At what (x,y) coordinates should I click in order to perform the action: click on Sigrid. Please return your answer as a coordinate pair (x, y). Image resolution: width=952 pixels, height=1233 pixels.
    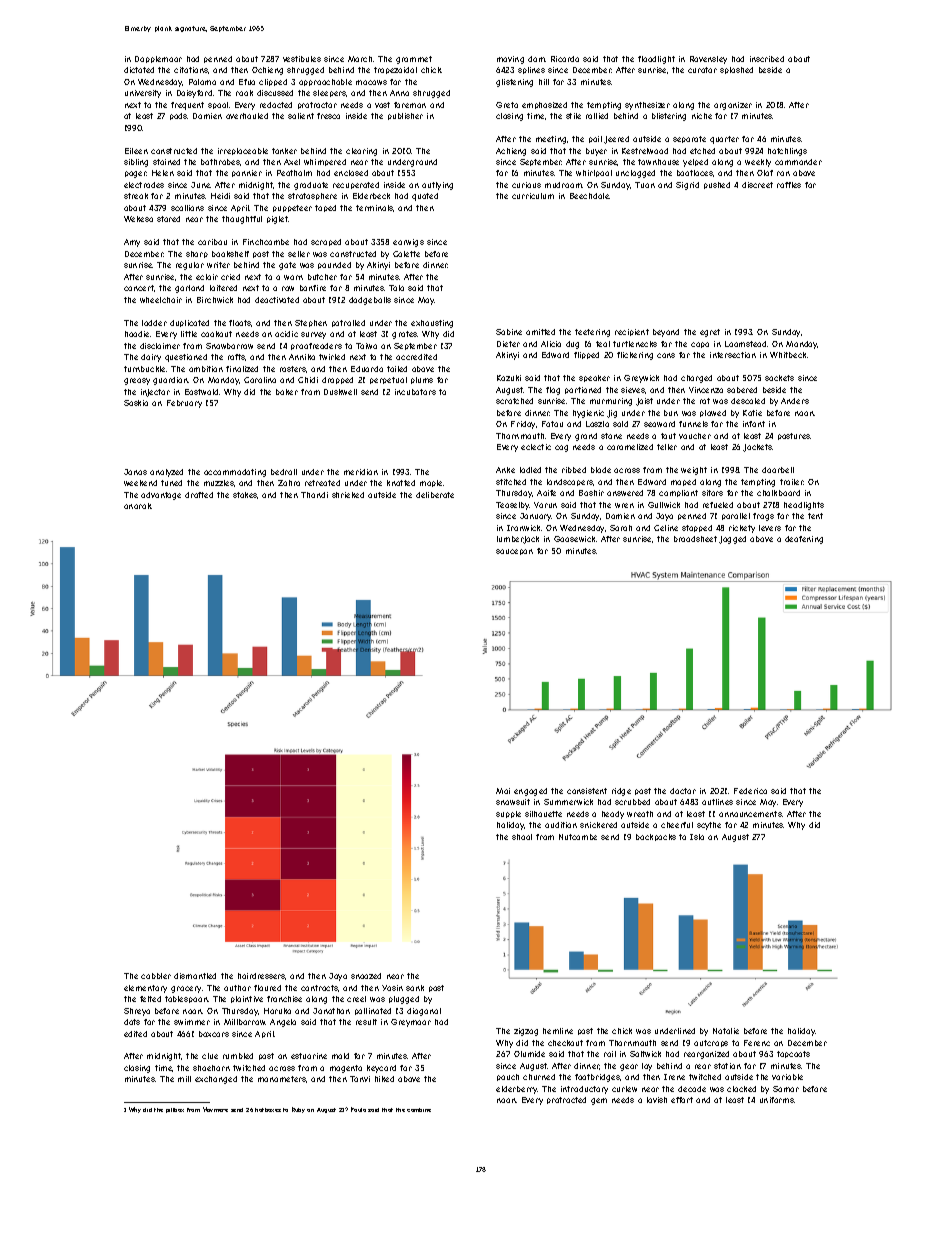
    Looking at the image, I should click on (687, 186).
